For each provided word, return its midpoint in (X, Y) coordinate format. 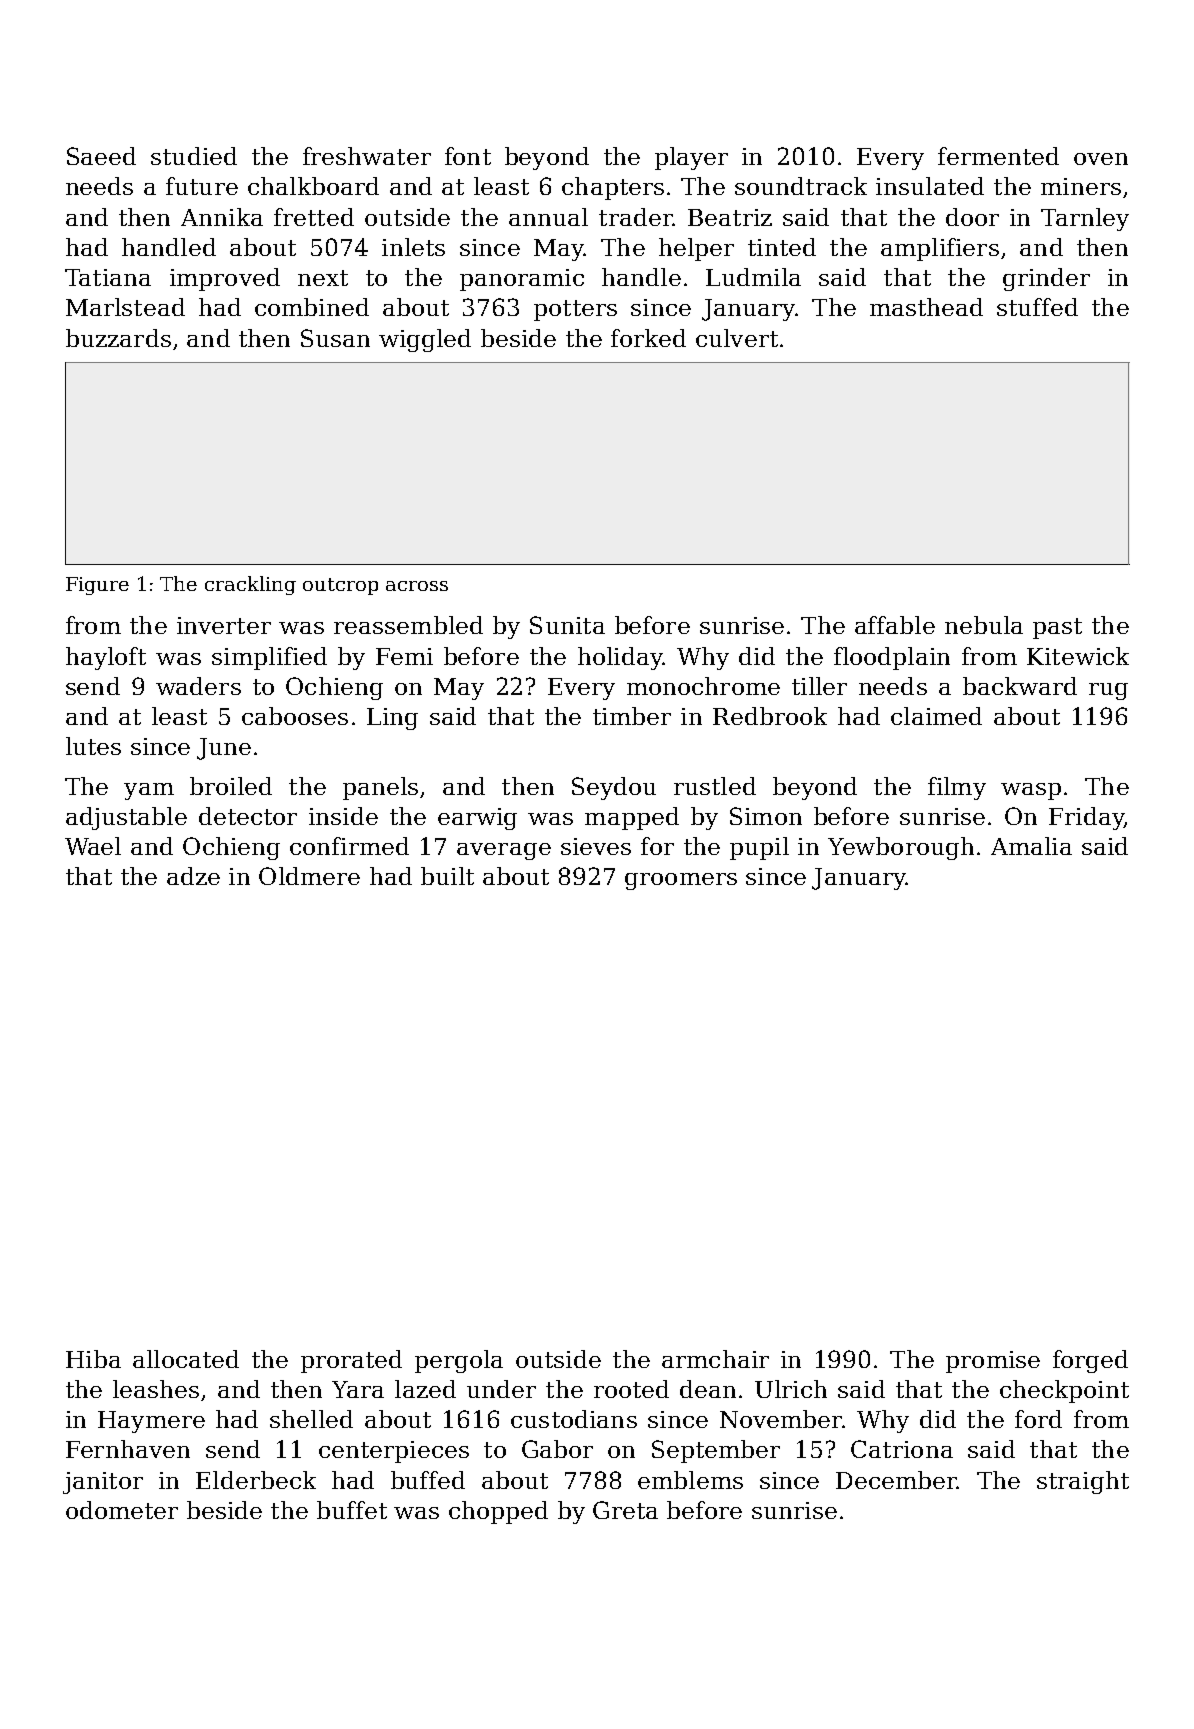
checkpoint (1064, 1391)
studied (194, 156)
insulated (930, 186)
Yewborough (901, 848)
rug (1108, 691)
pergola (459, 1361)
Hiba (93, 1359)
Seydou (614, 788)
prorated (351, 1361)
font (468, 156)
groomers (681, 881)
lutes (93, 746)
